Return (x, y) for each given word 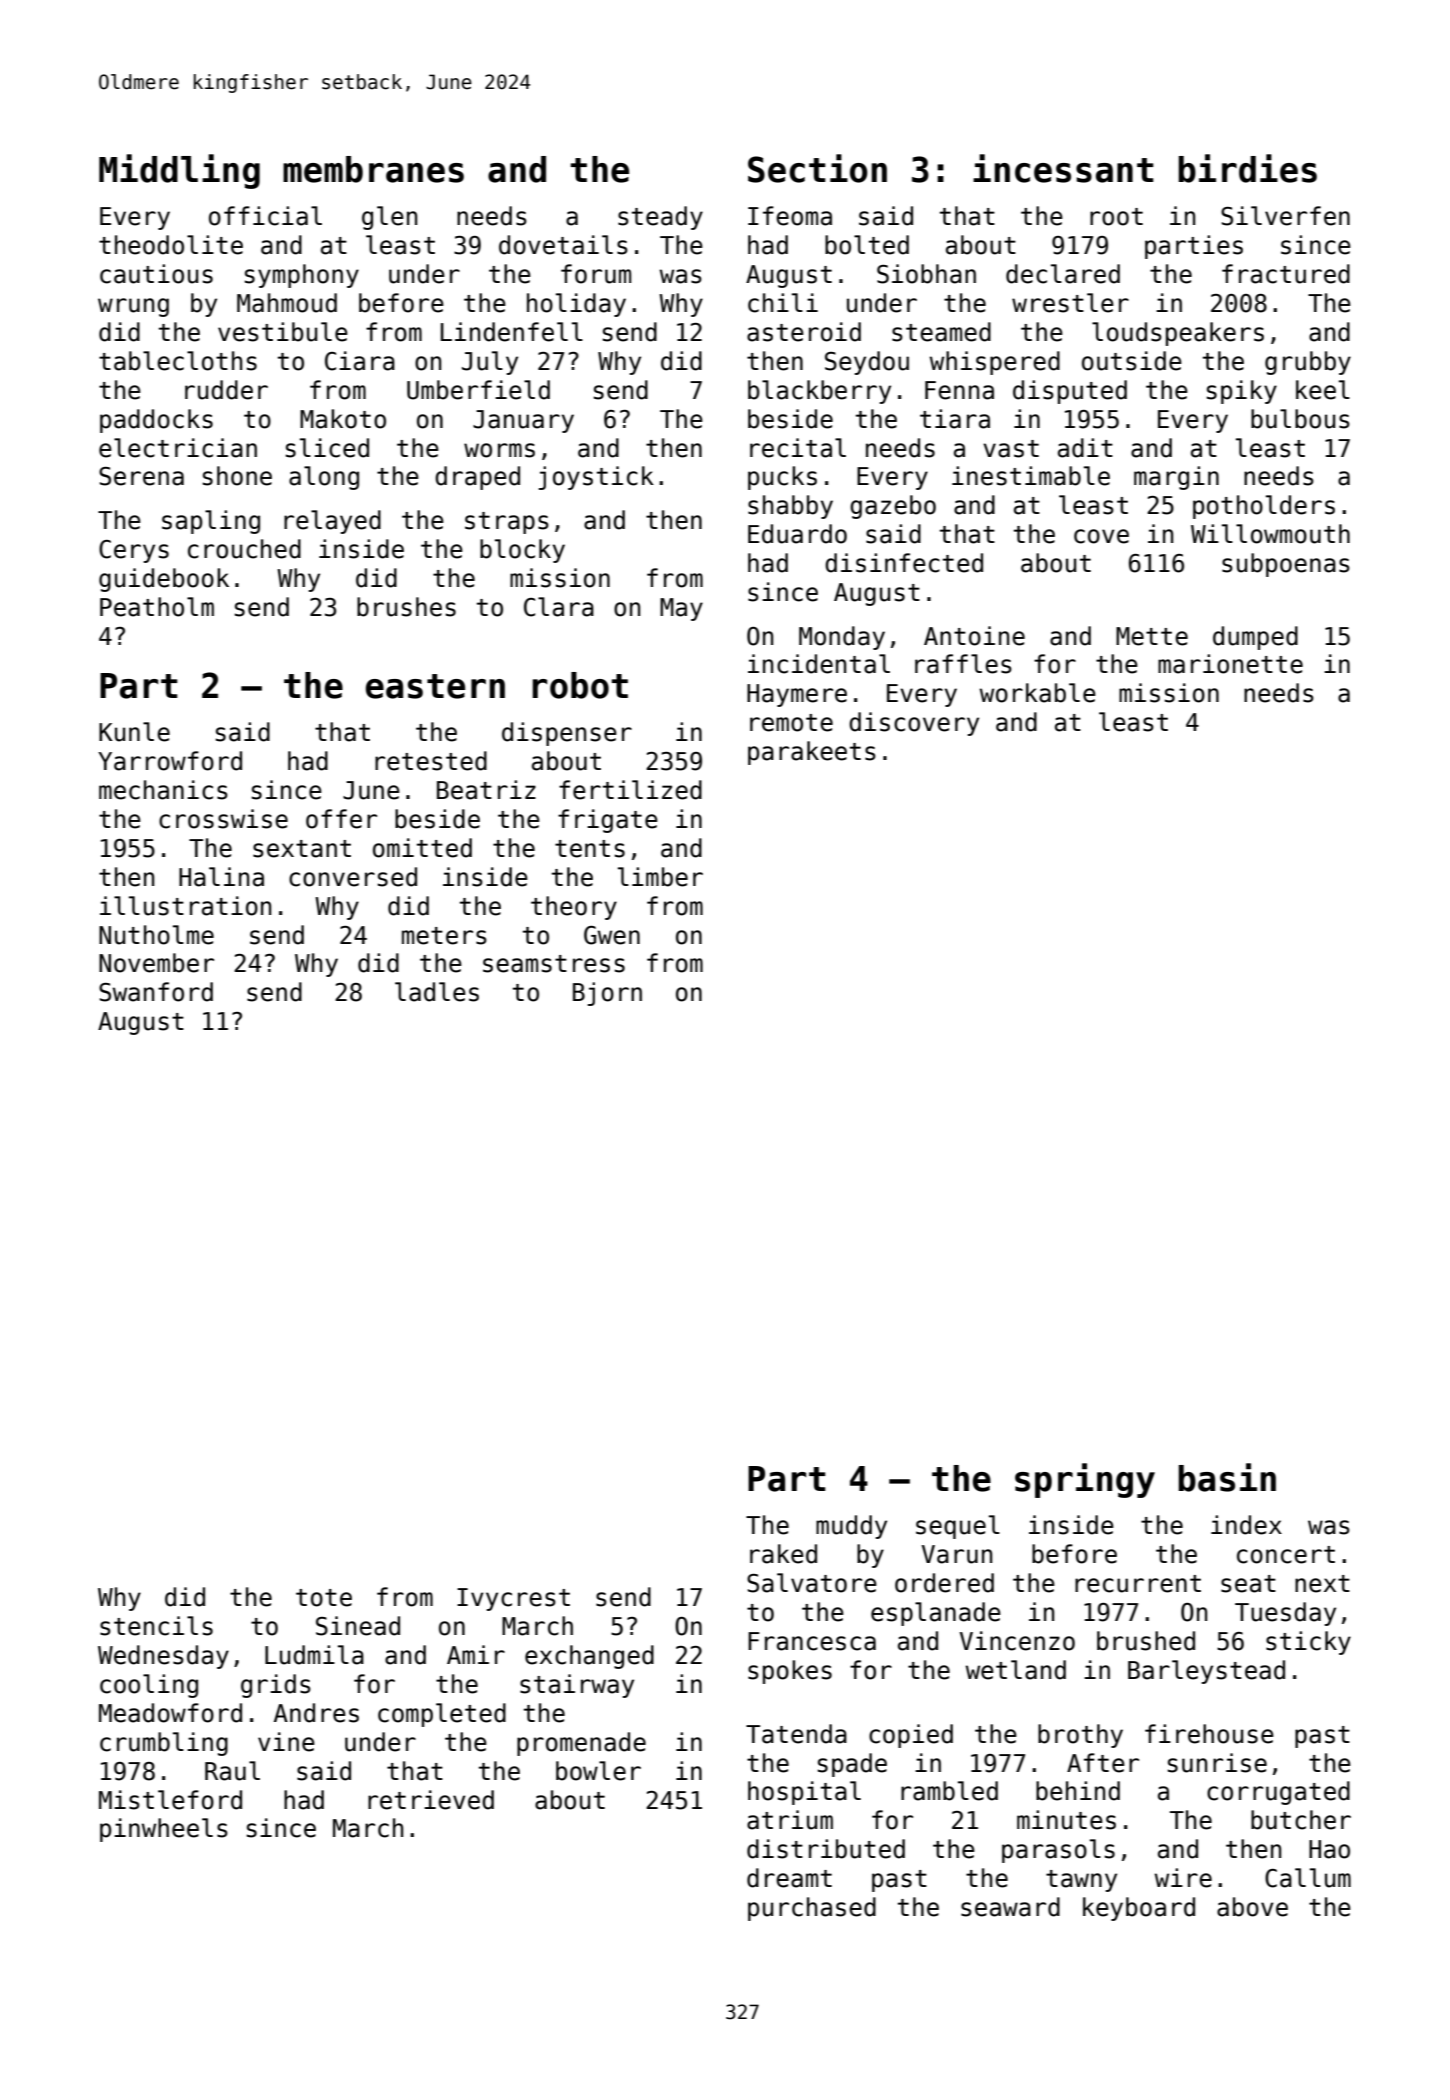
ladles (437, 992)
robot (580, 685)
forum (596, 274)
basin (1227, 1477)
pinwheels (164, 1830)
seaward (1010, 1907)
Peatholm (157, 607)
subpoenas (1286, 565)
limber (660, 877)
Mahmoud (287, 303)
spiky (1242, 392)
